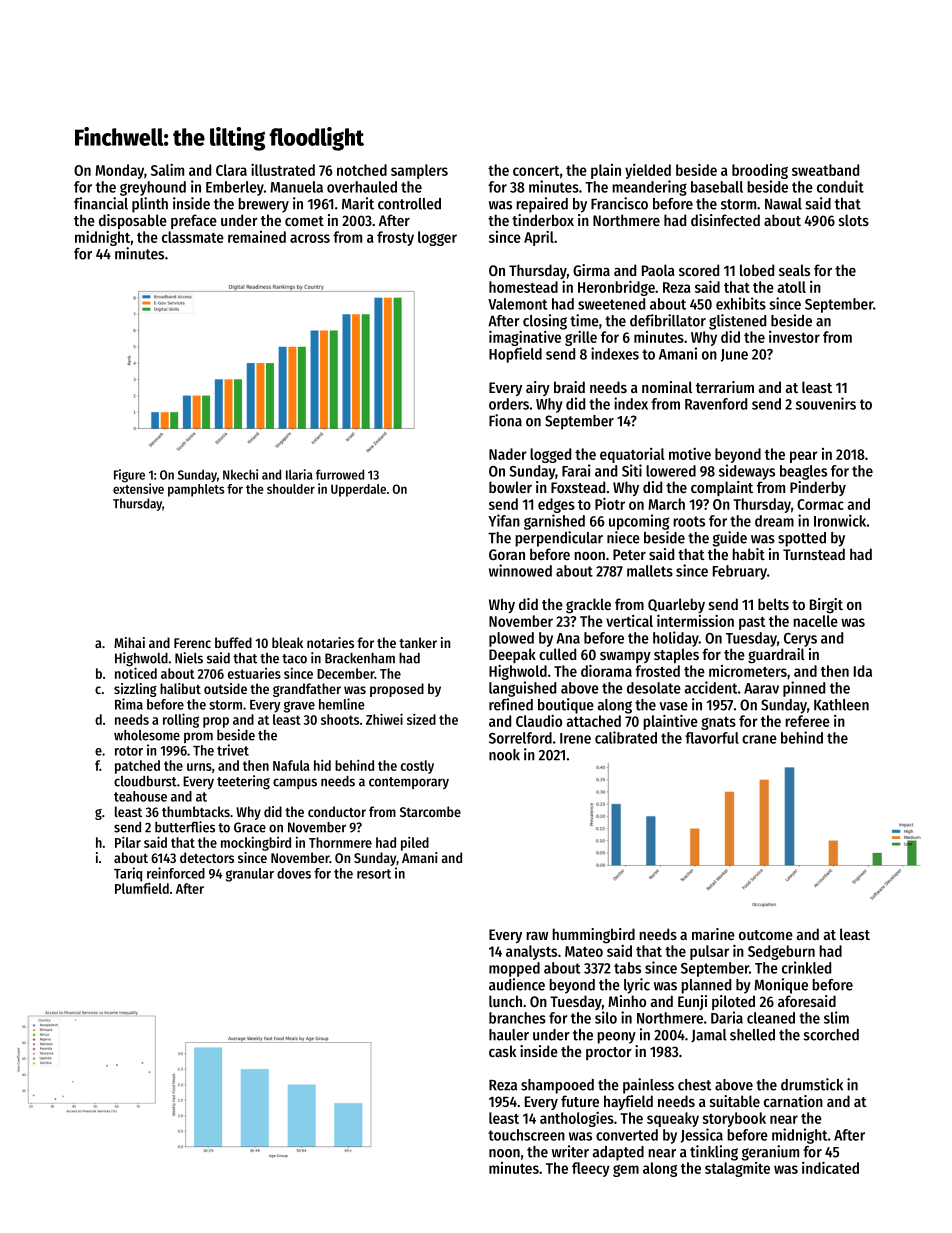 This screenshot has height=1233, width=952. Describe the element at coordinates (193, 237) in the screenshot. I see `classmate` at that location.
